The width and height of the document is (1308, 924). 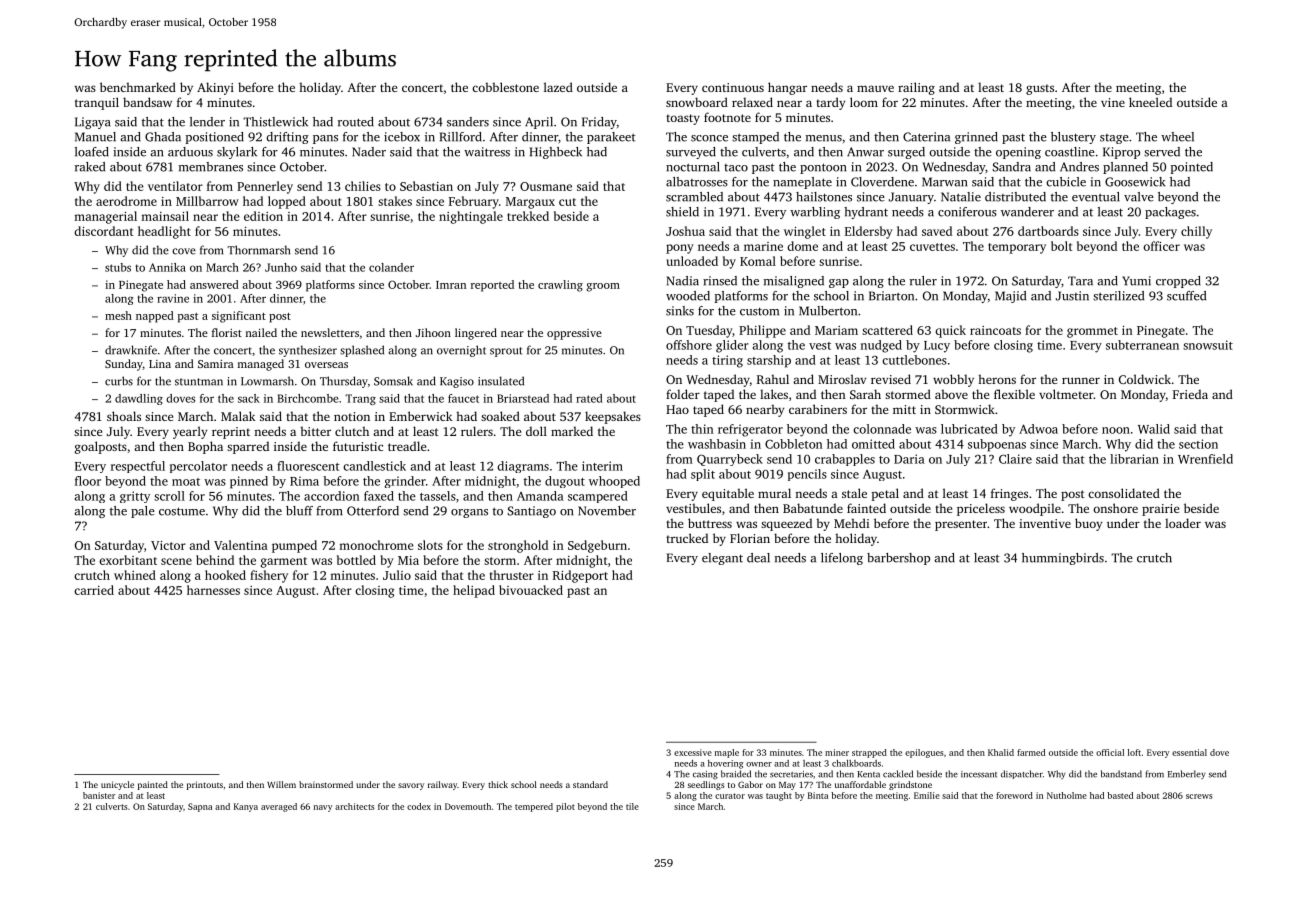 I want to click on unicycle, so click(x=117, y=785).
